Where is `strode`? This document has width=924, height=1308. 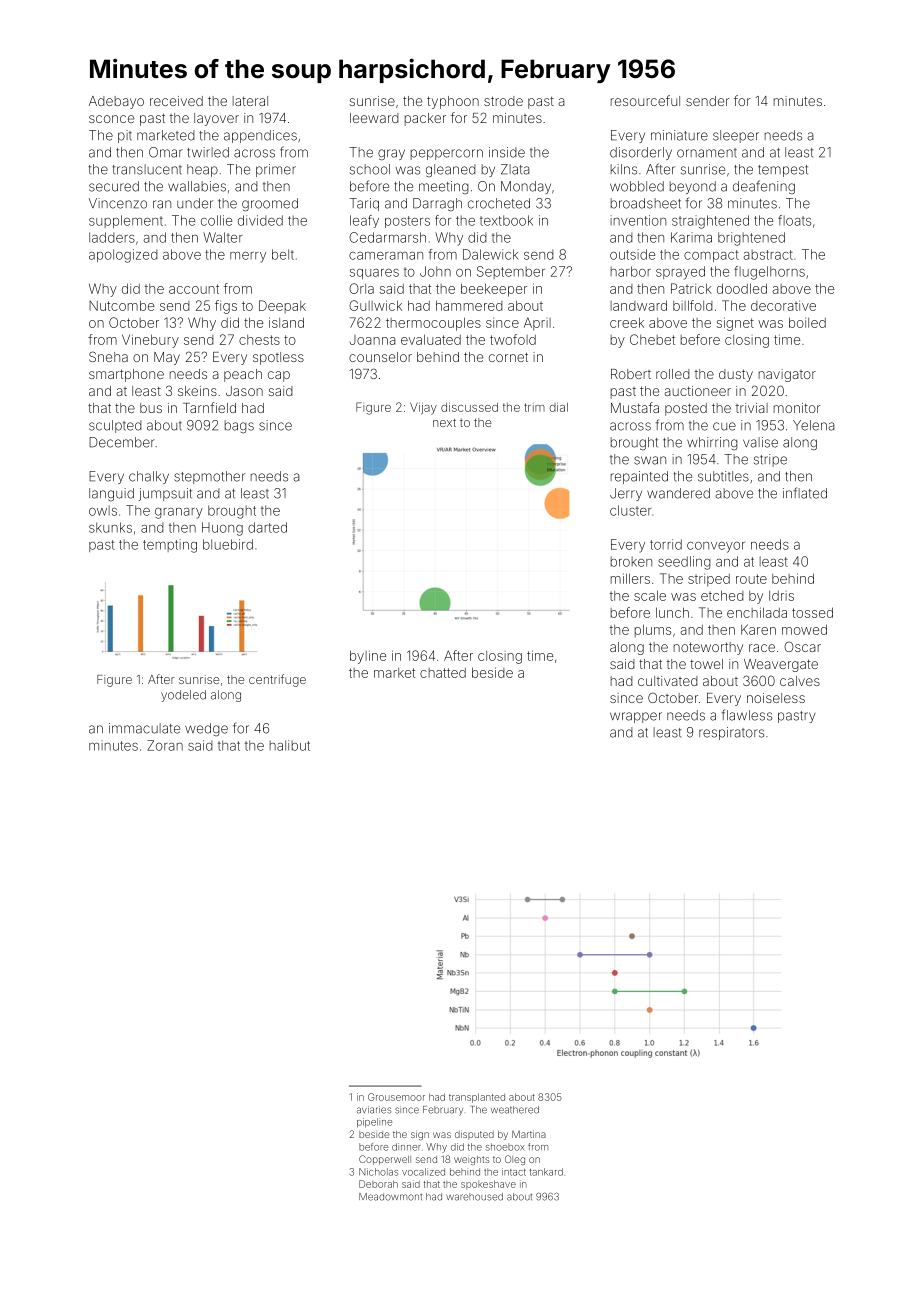 strode is located at coordinates (503, 101).
